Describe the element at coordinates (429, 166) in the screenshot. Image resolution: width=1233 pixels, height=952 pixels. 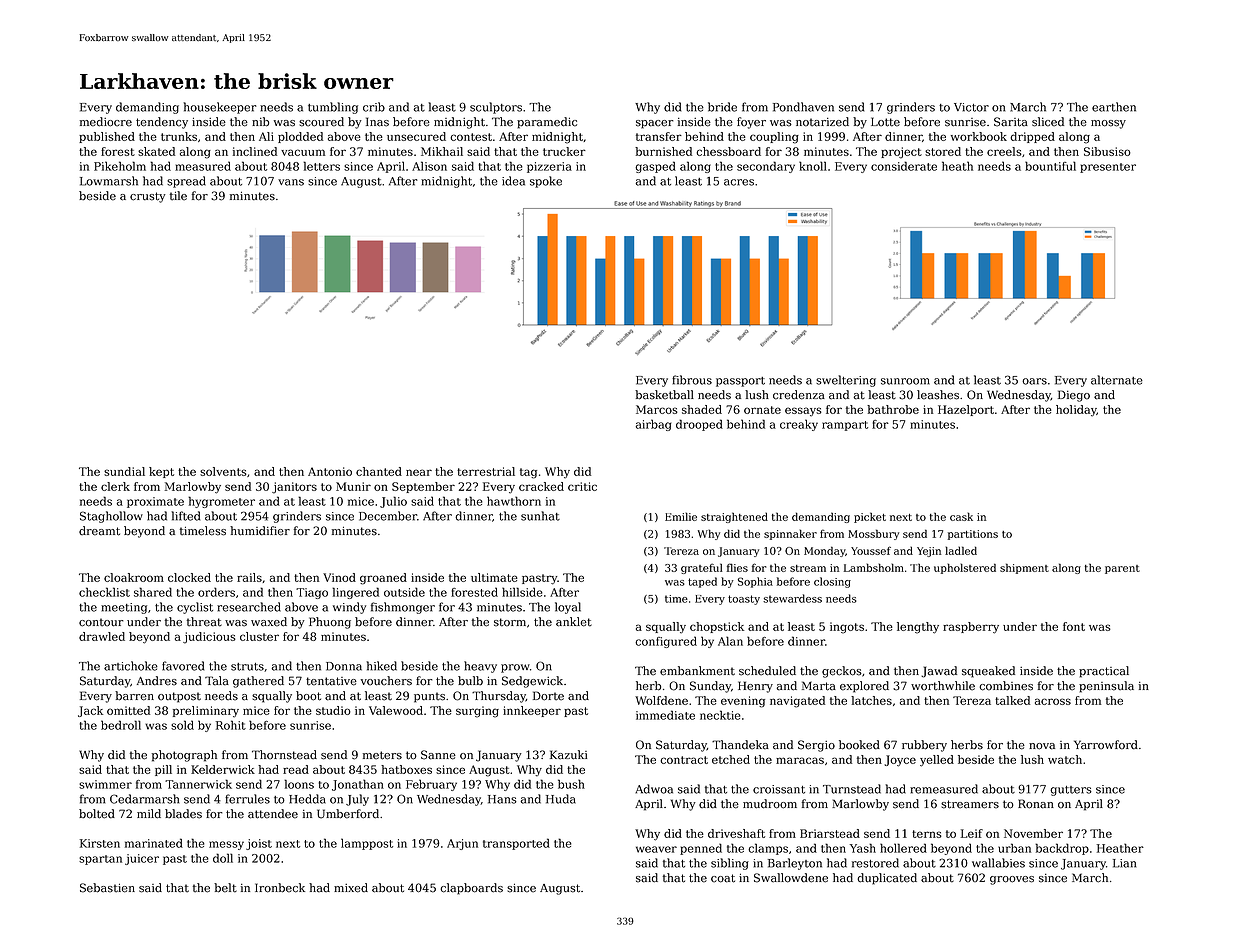
I see `Alison` at that location.
